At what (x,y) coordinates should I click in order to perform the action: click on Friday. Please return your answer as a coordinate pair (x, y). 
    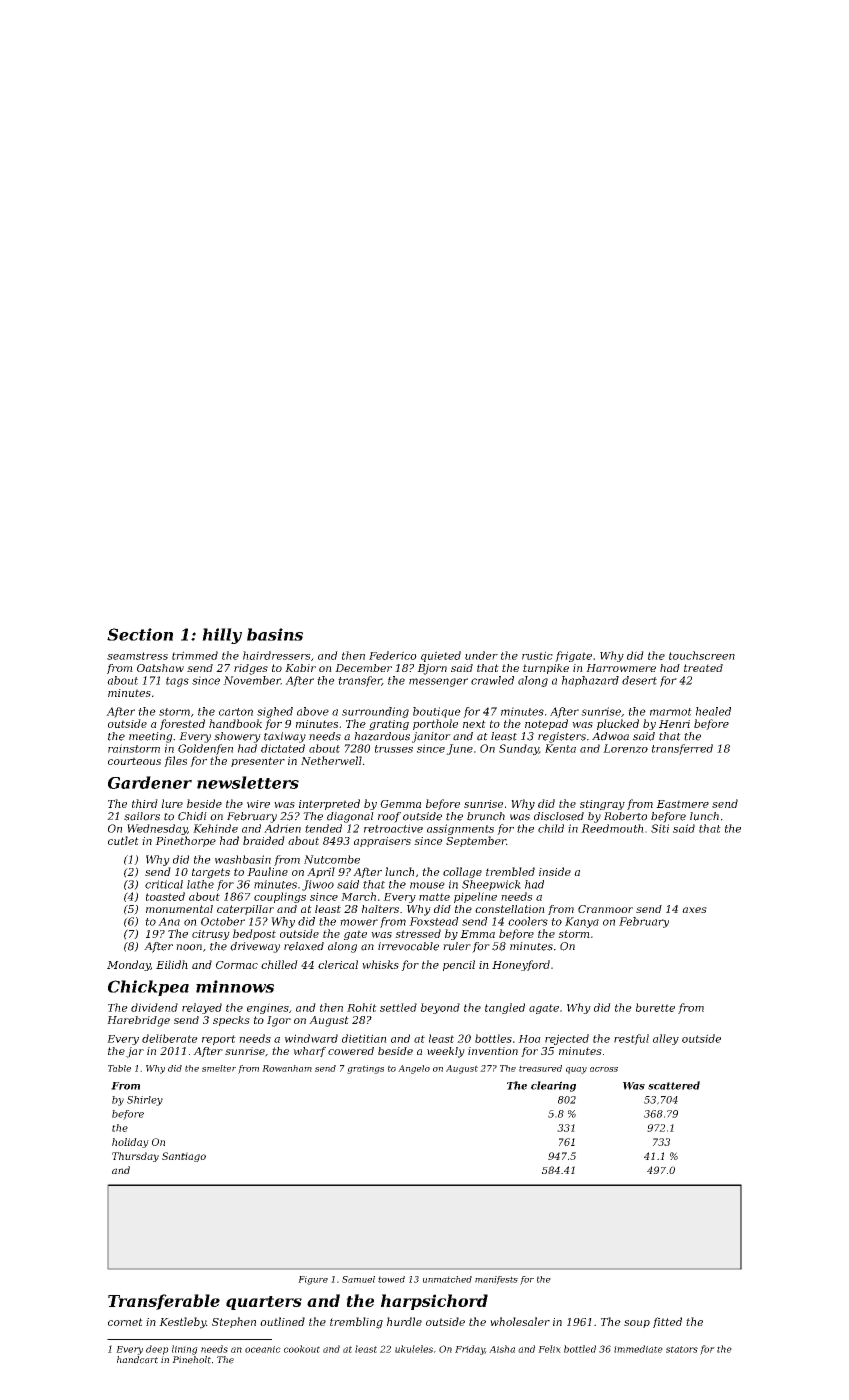
    Looking at the image, I should click on (470, 1350).
